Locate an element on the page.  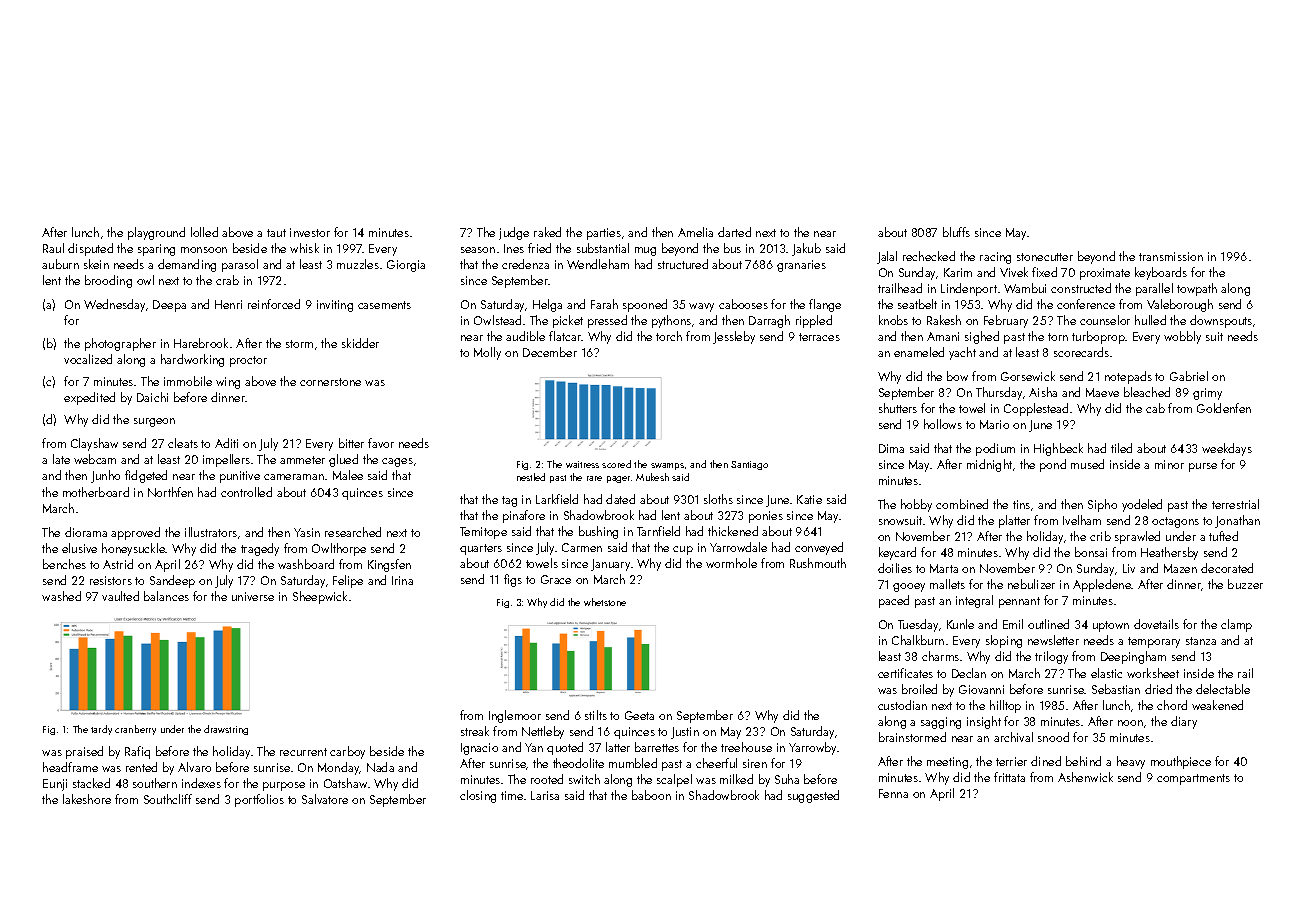
Geeta is located at coordinates (639, 715).
